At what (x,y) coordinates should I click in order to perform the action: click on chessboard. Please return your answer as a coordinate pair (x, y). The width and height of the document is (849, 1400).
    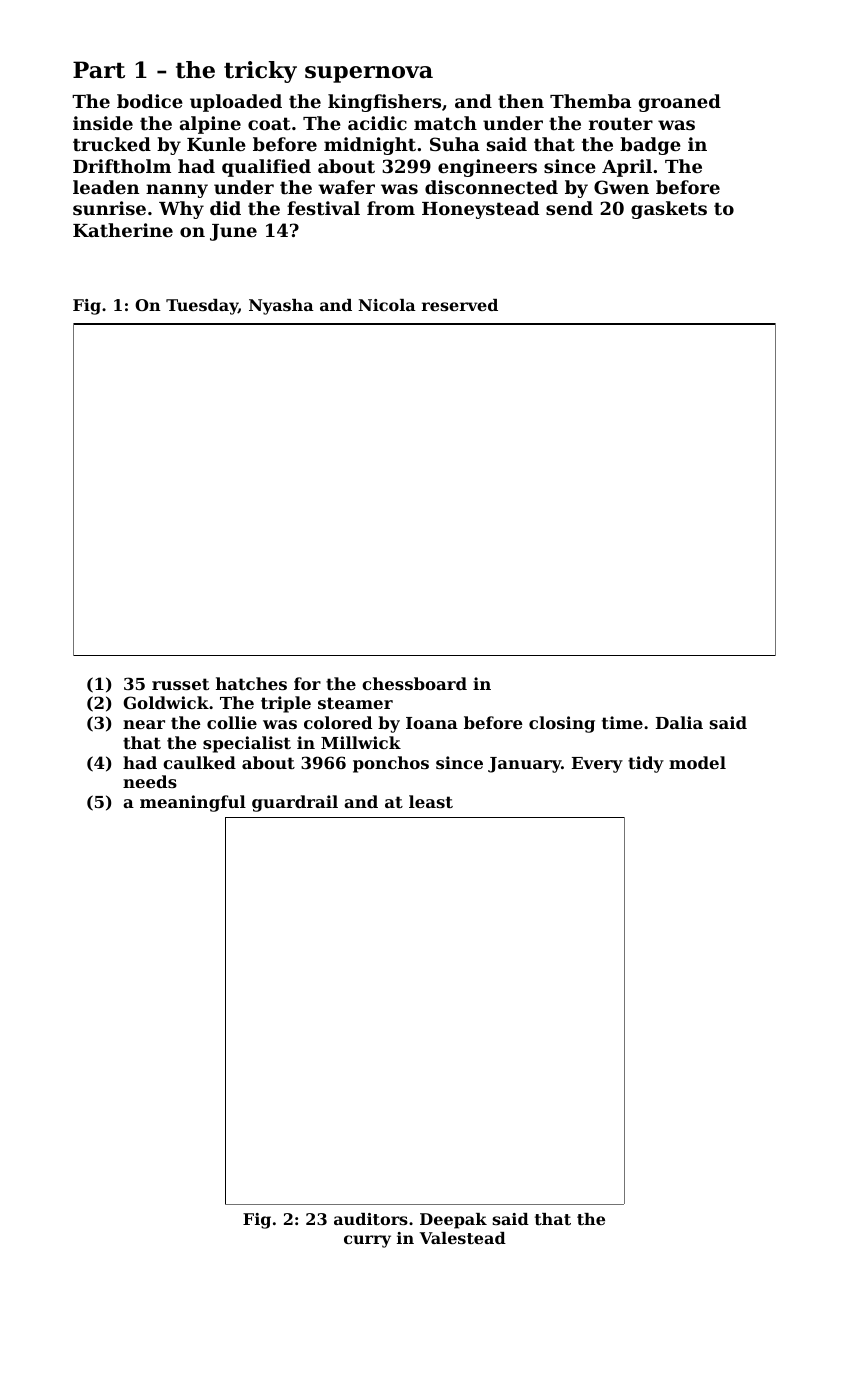
    Looking at the image, I should click on (414, 683).
